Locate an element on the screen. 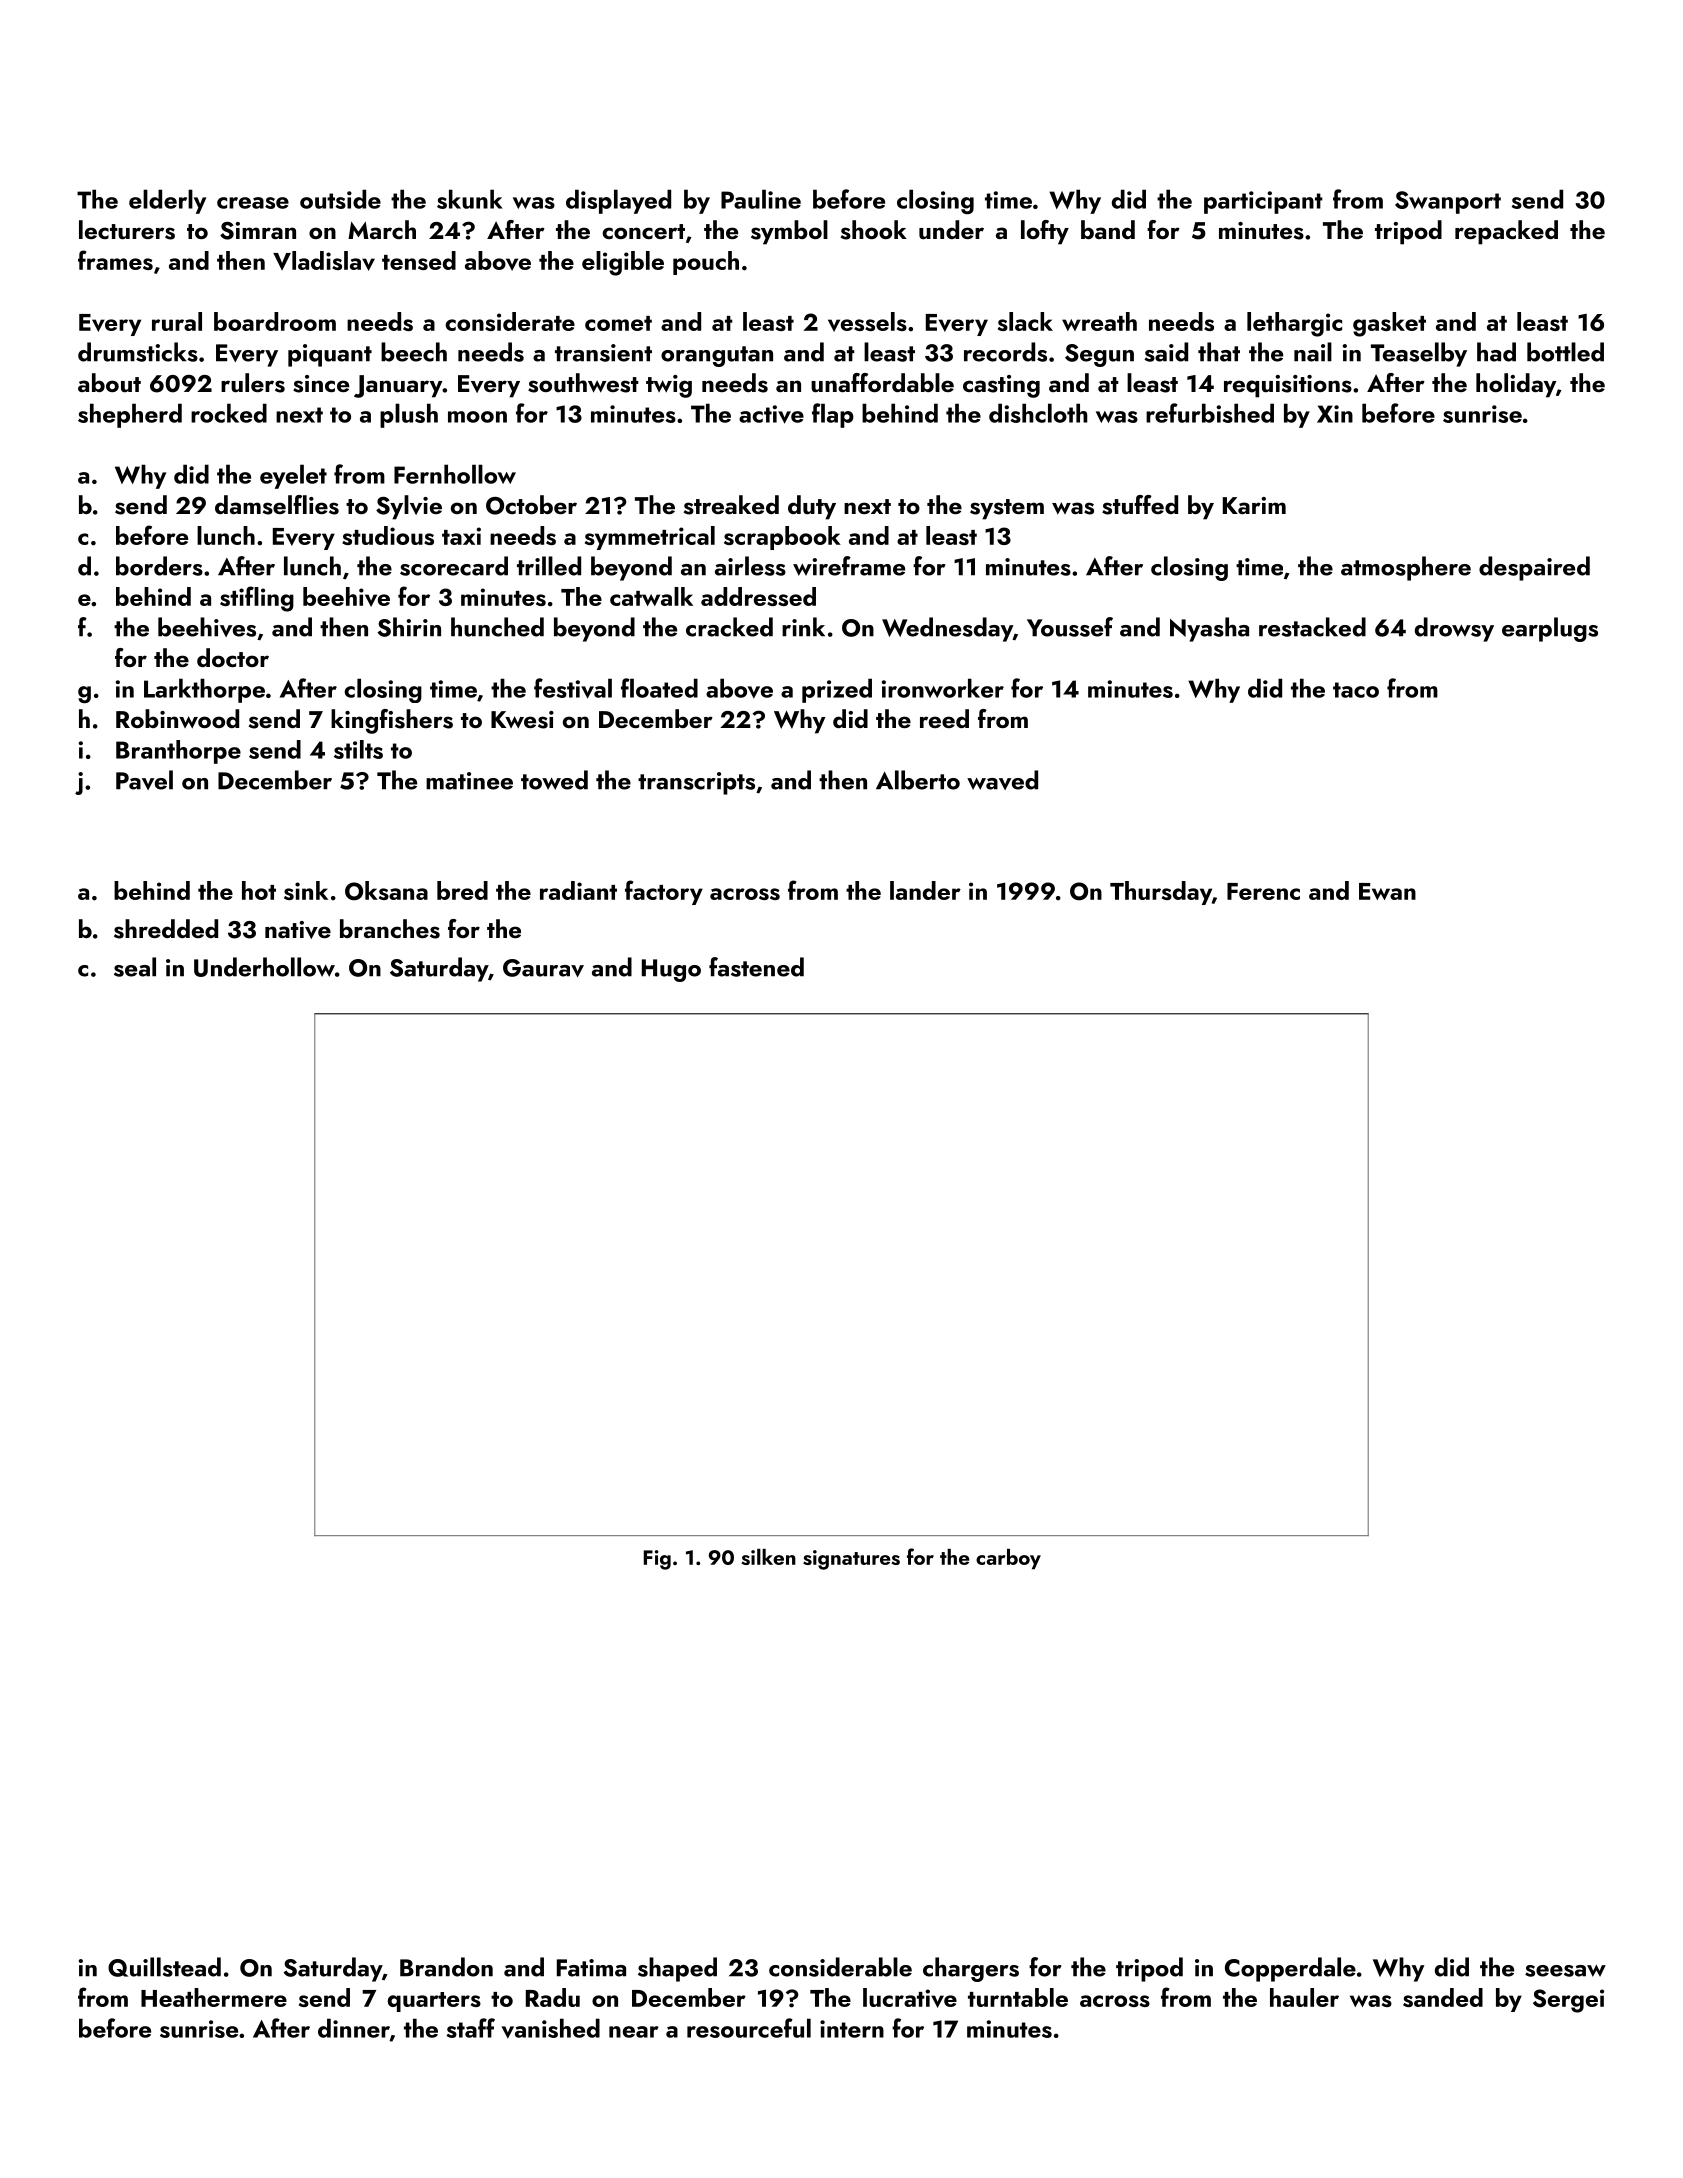  elderly is located at coordinates (167, 201).
